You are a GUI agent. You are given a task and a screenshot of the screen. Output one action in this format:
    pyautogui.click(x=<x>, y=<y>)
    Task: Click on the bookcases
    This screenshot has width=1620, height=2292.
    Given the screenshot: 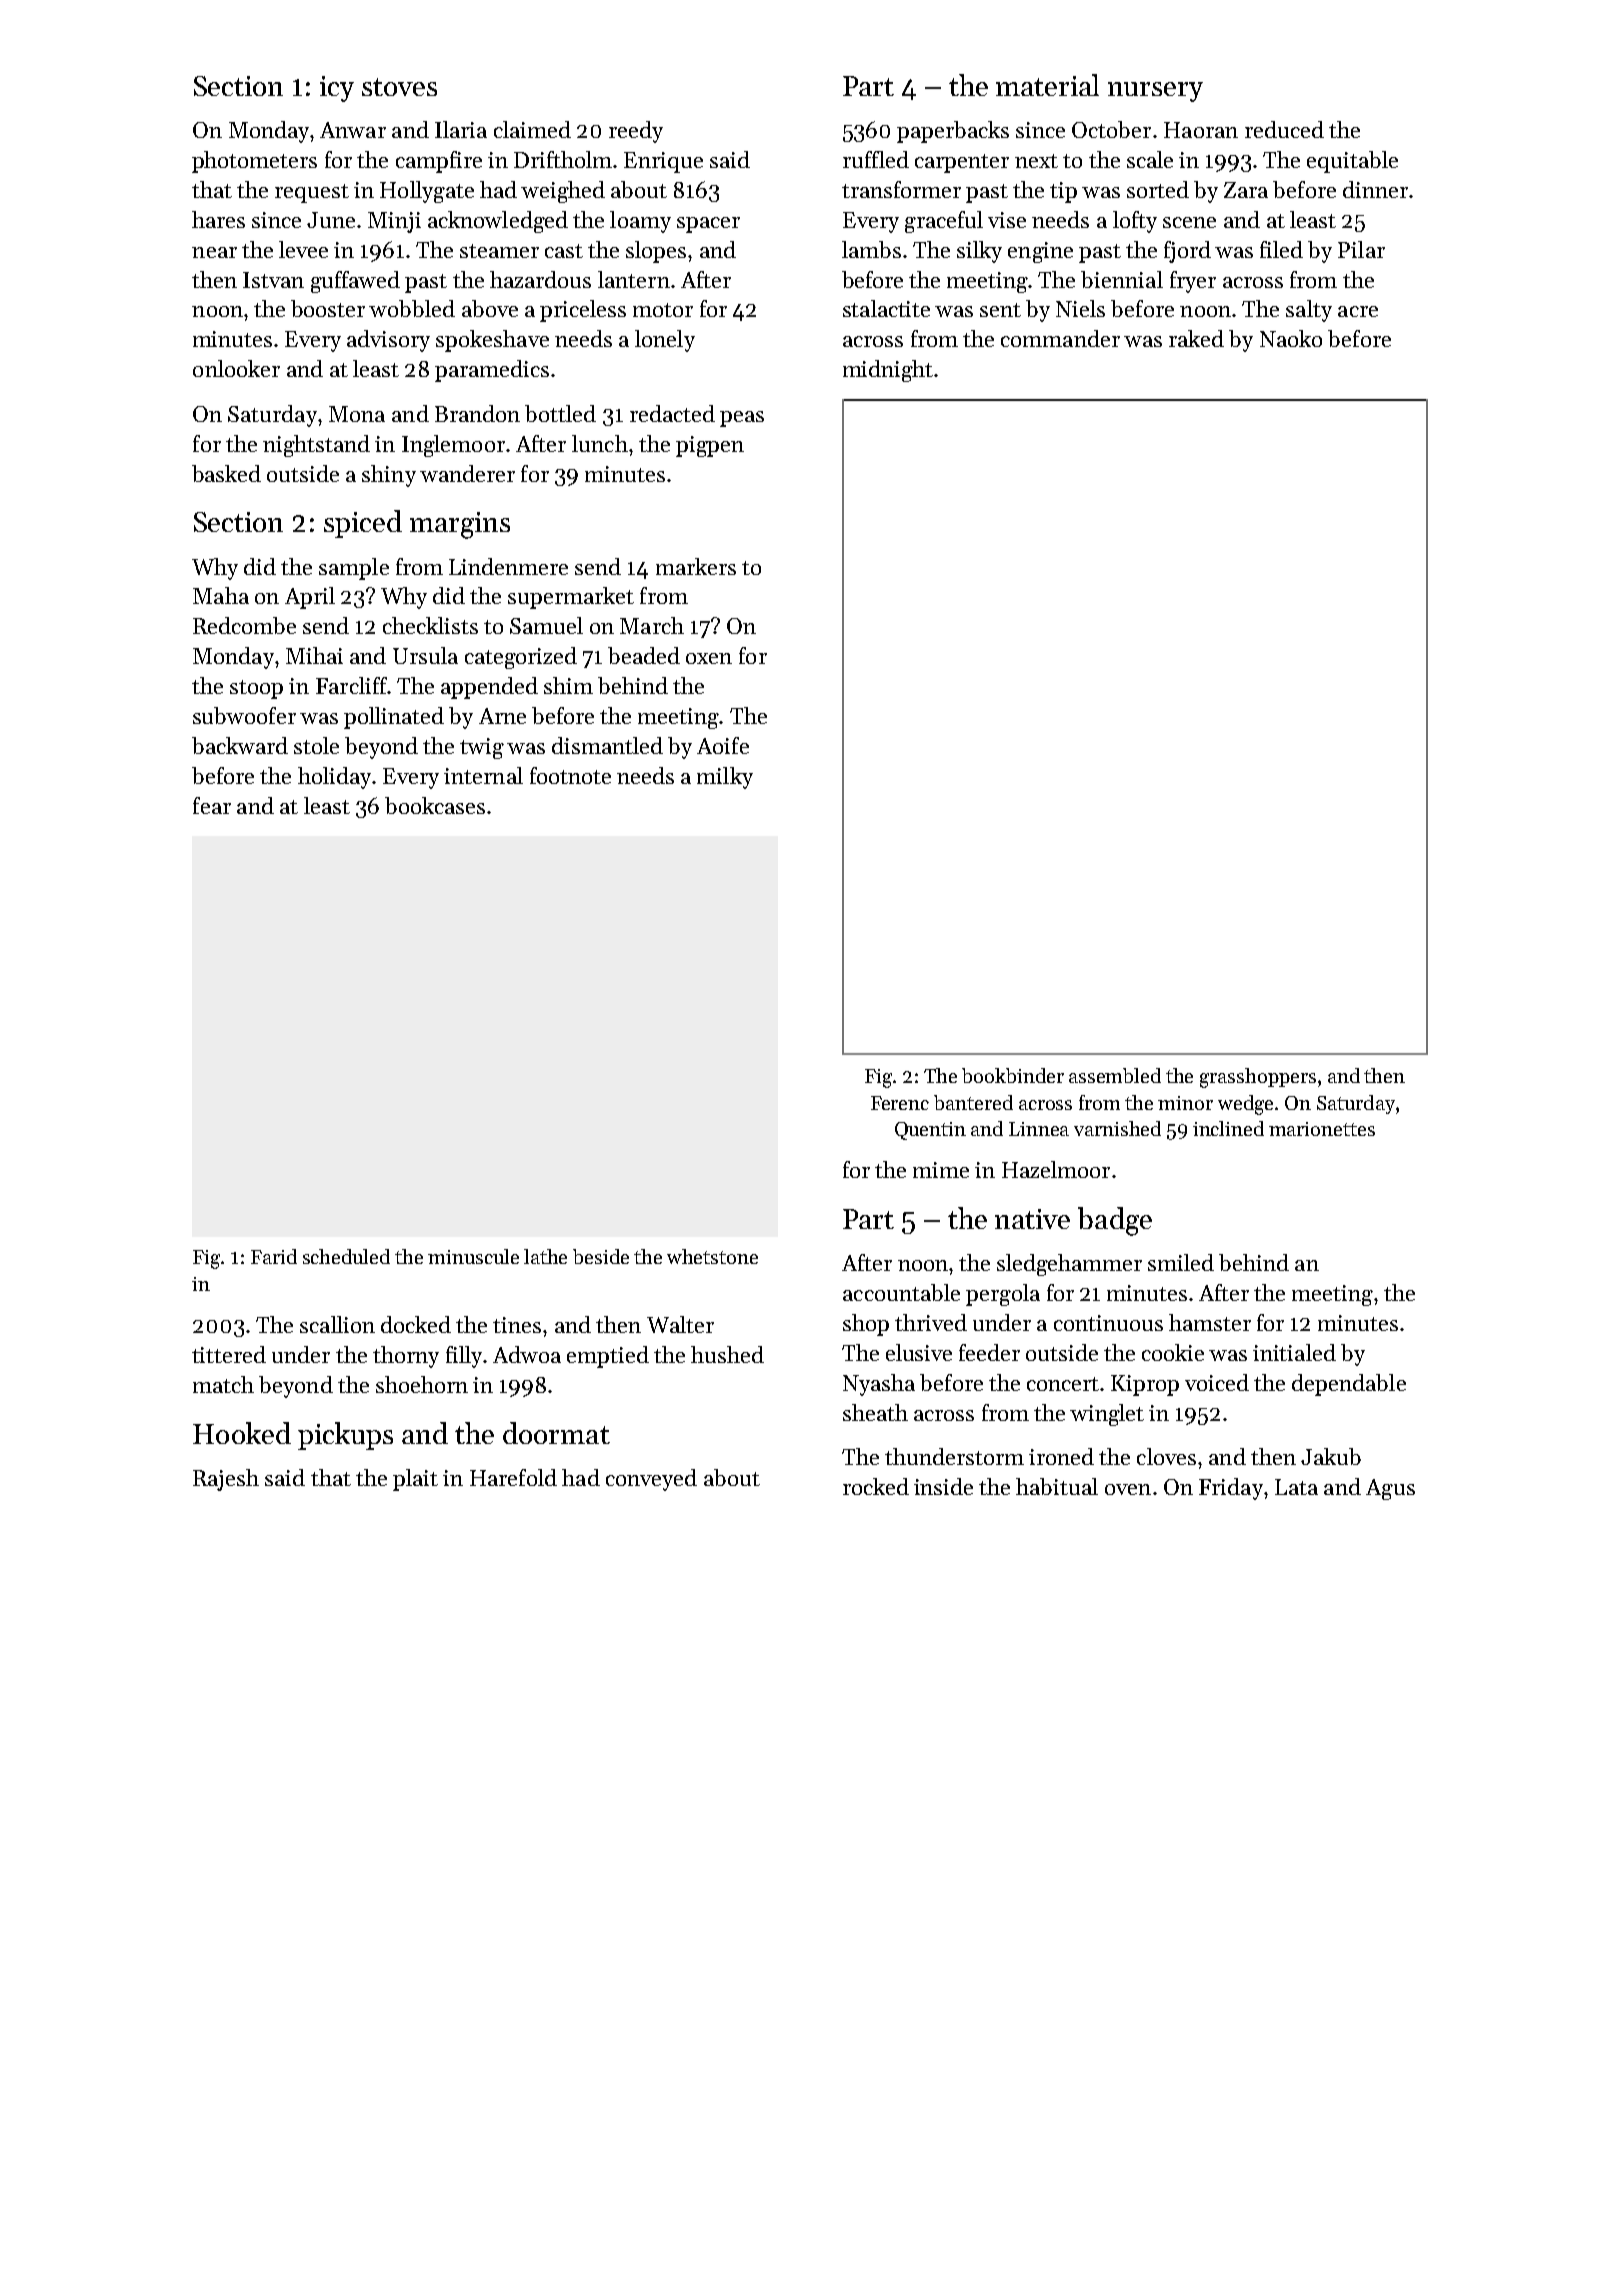 What is the action you would take?
    pyautogui.click(x=435, y=805)
